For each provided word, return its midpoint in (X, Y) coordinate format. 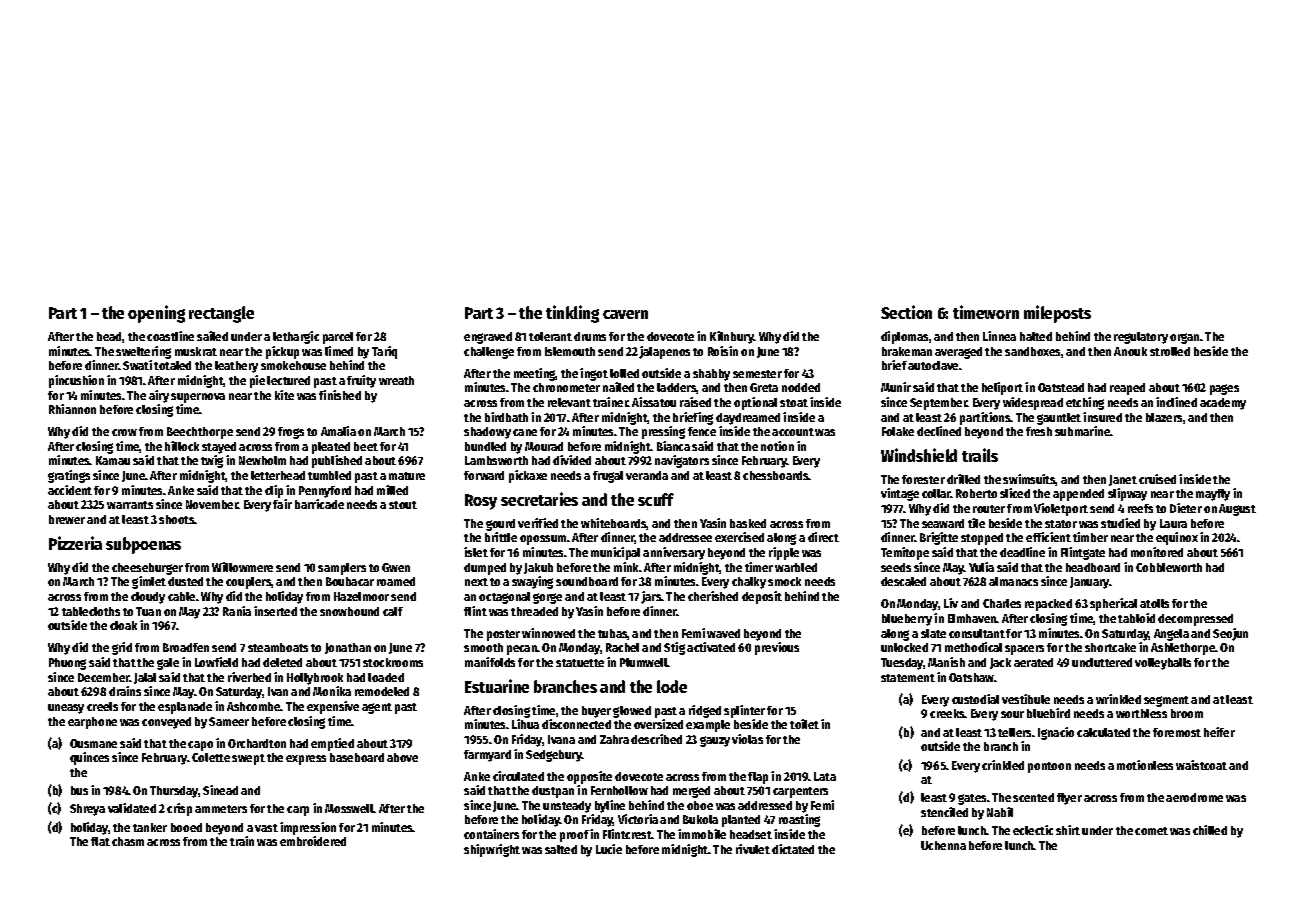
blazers (1164, 417)
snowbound (349, 611)
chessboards (776, 475)
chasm (128, 841)
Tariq (384, 352)
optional (755, 403)
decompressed (1195, 620)
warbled (796, 567)
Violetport (1061, 509)
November (212, 504)
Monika (332, 691)
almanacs (1013, 581)
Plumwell (644, 662)
